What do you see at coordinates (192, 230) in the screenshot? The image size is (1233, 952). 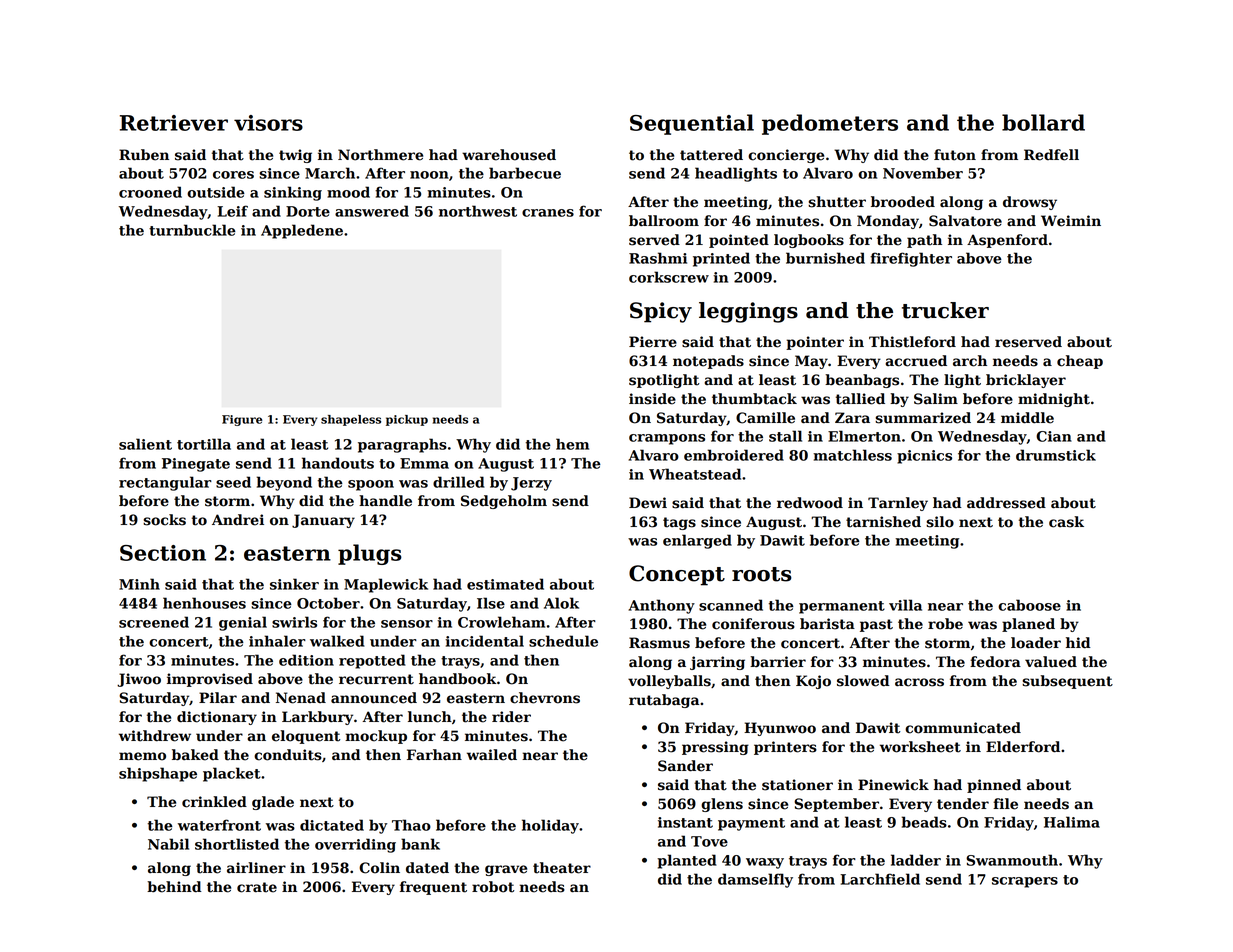 I see `turnbuckle` at bounding box center [192, 230].
